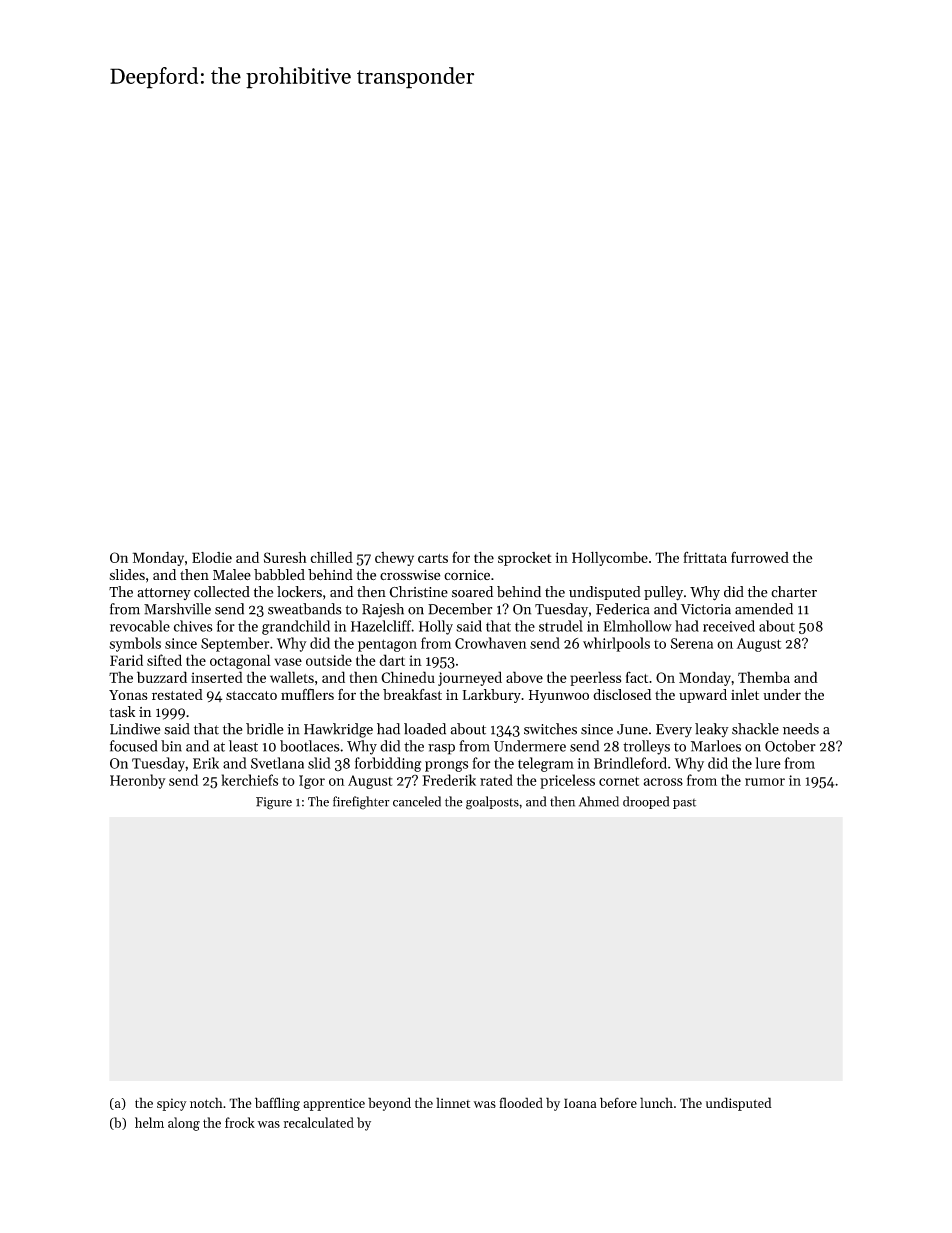  I want to click on past, so click(684, 804).
